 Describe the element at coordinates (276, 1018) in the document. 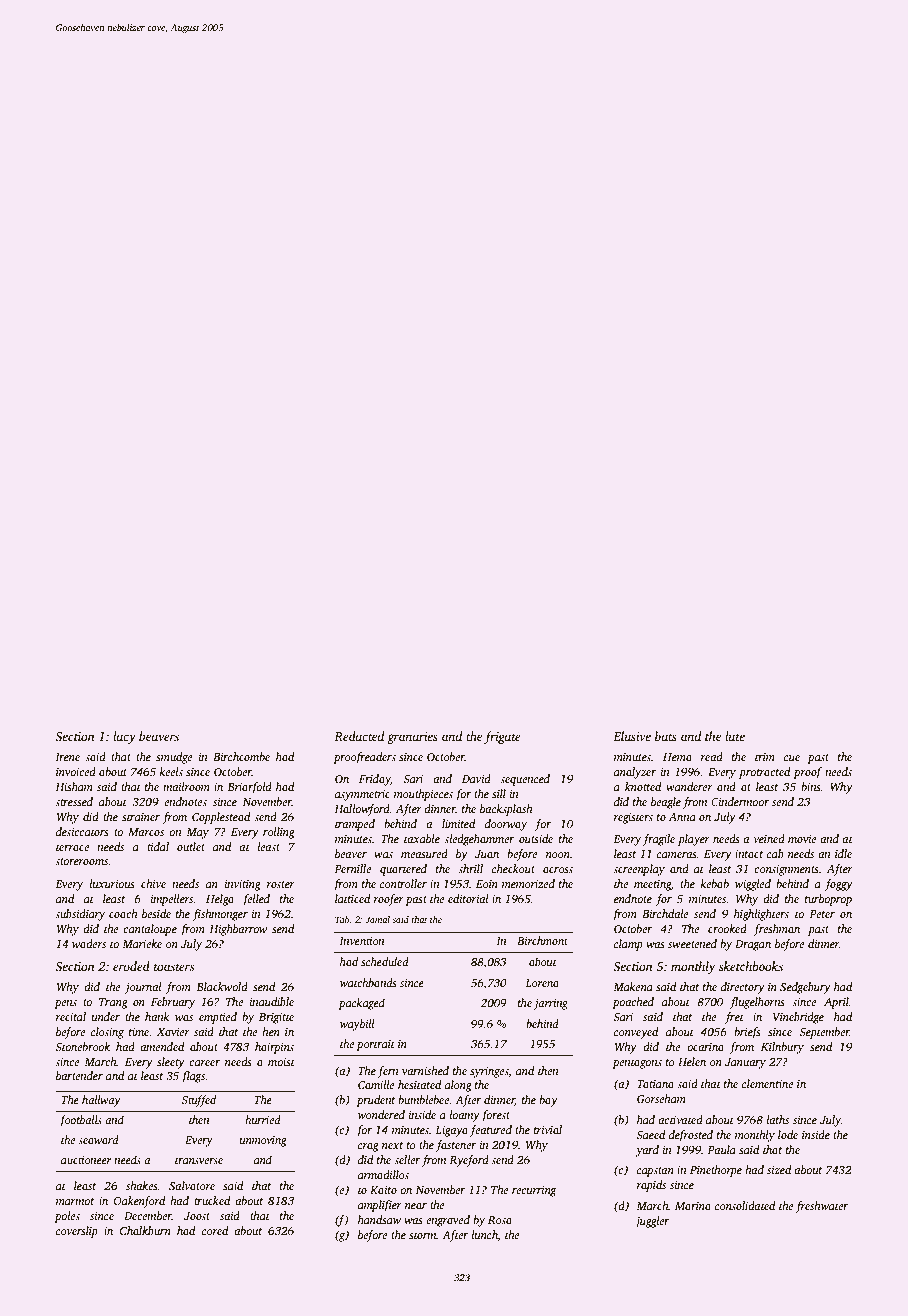

I see `Brigitte` at that location.
